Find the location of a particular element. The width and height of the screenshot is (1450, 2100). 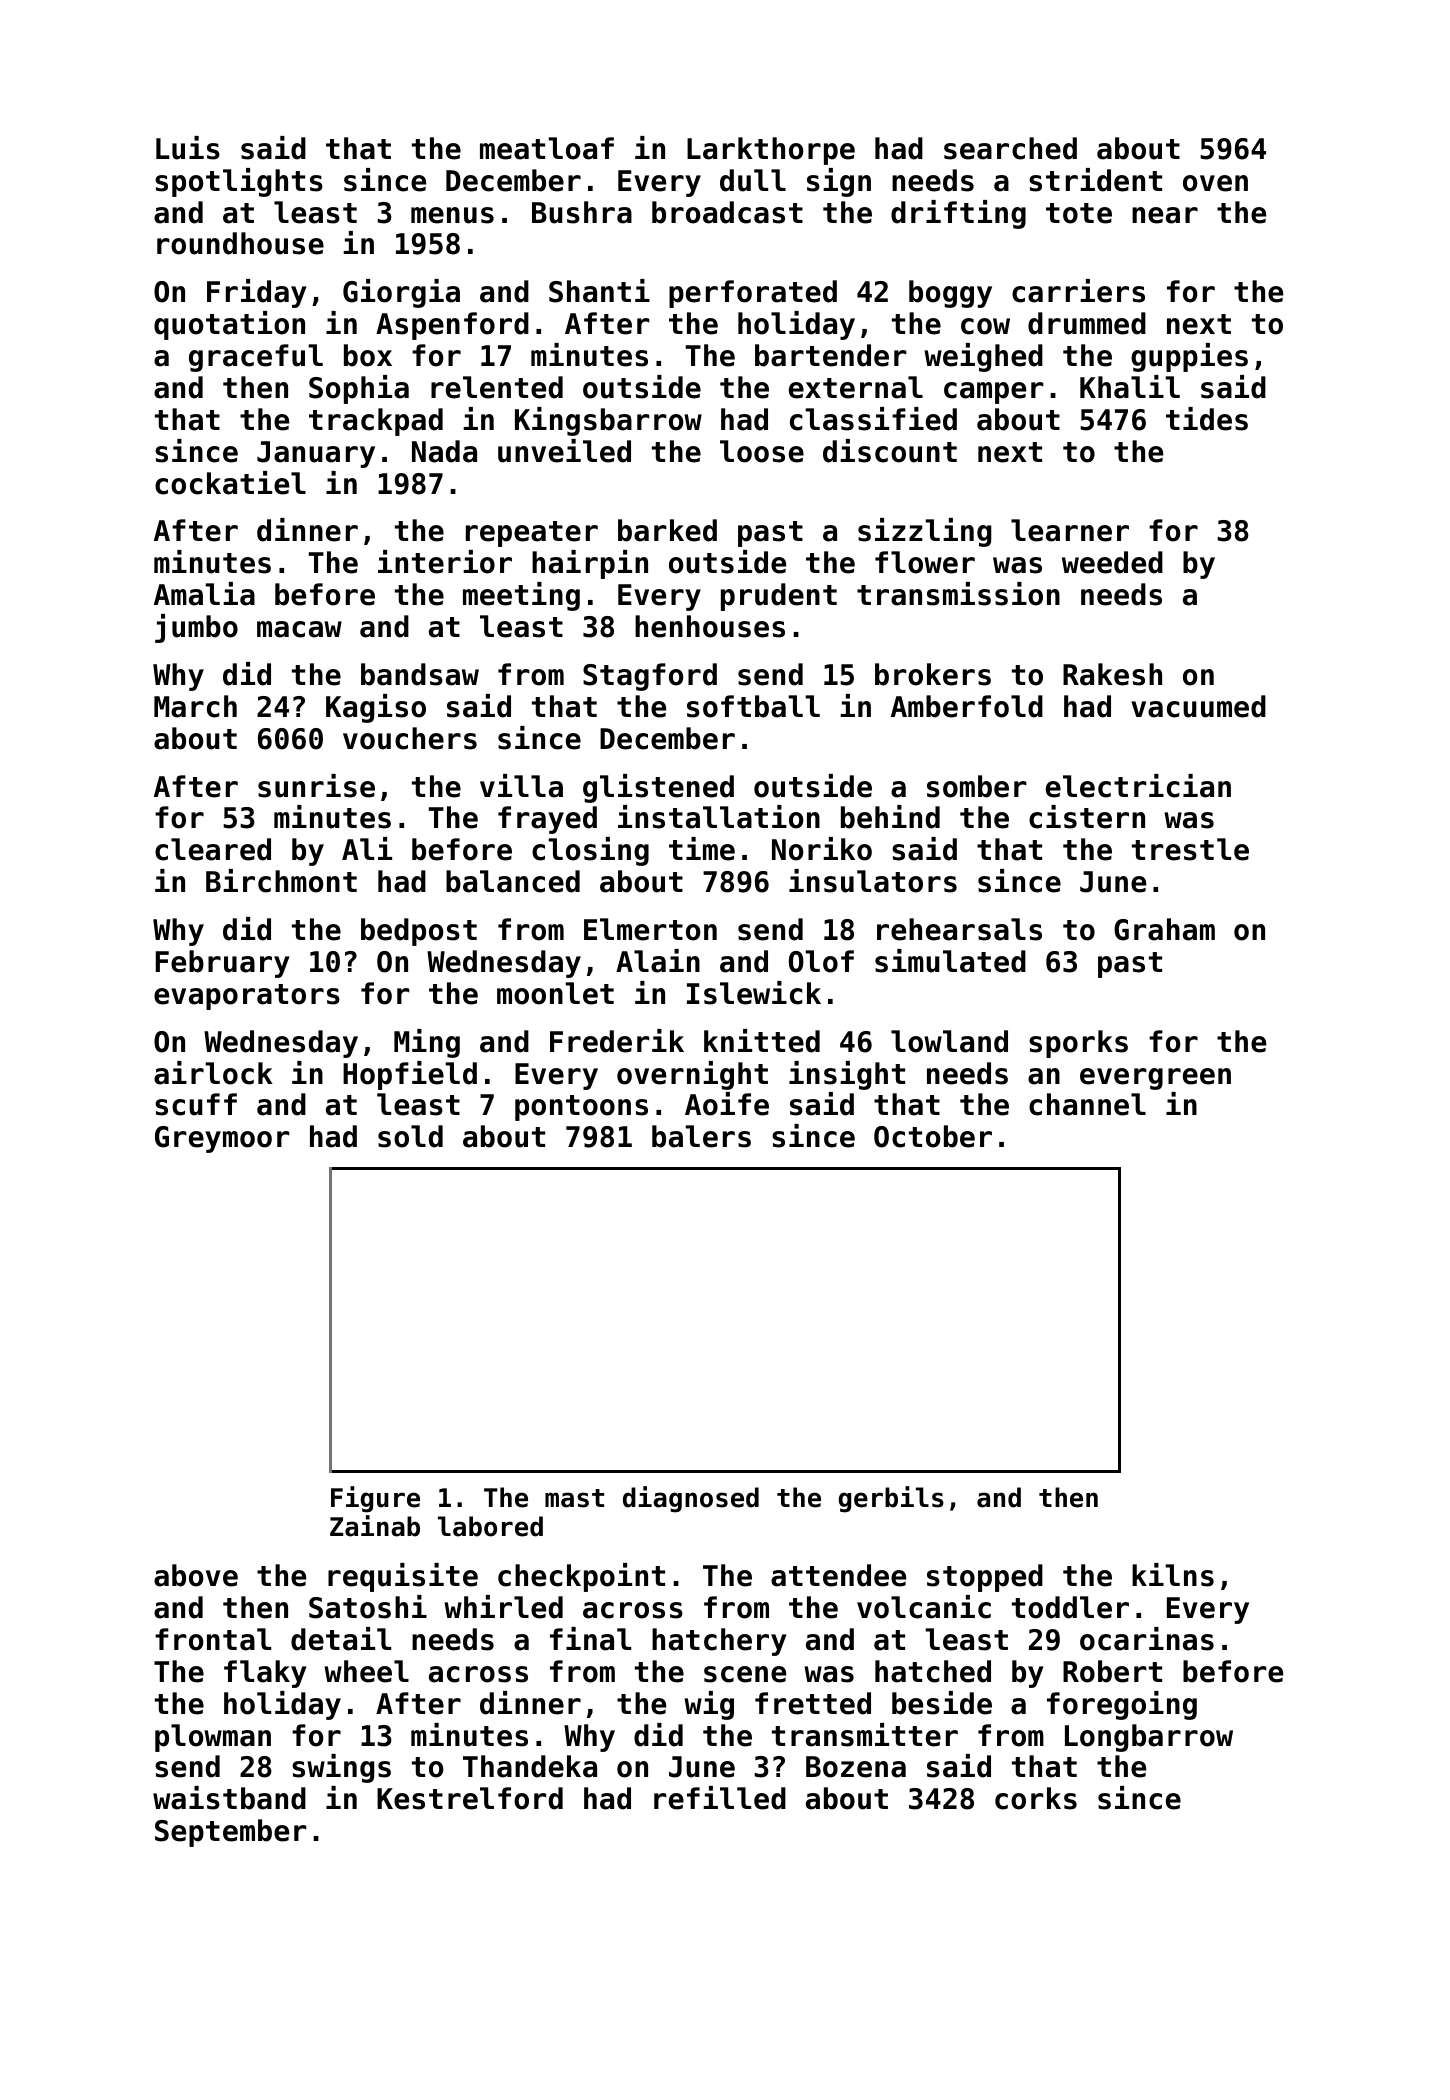

plowman is located at coordinates (213, 1738).
